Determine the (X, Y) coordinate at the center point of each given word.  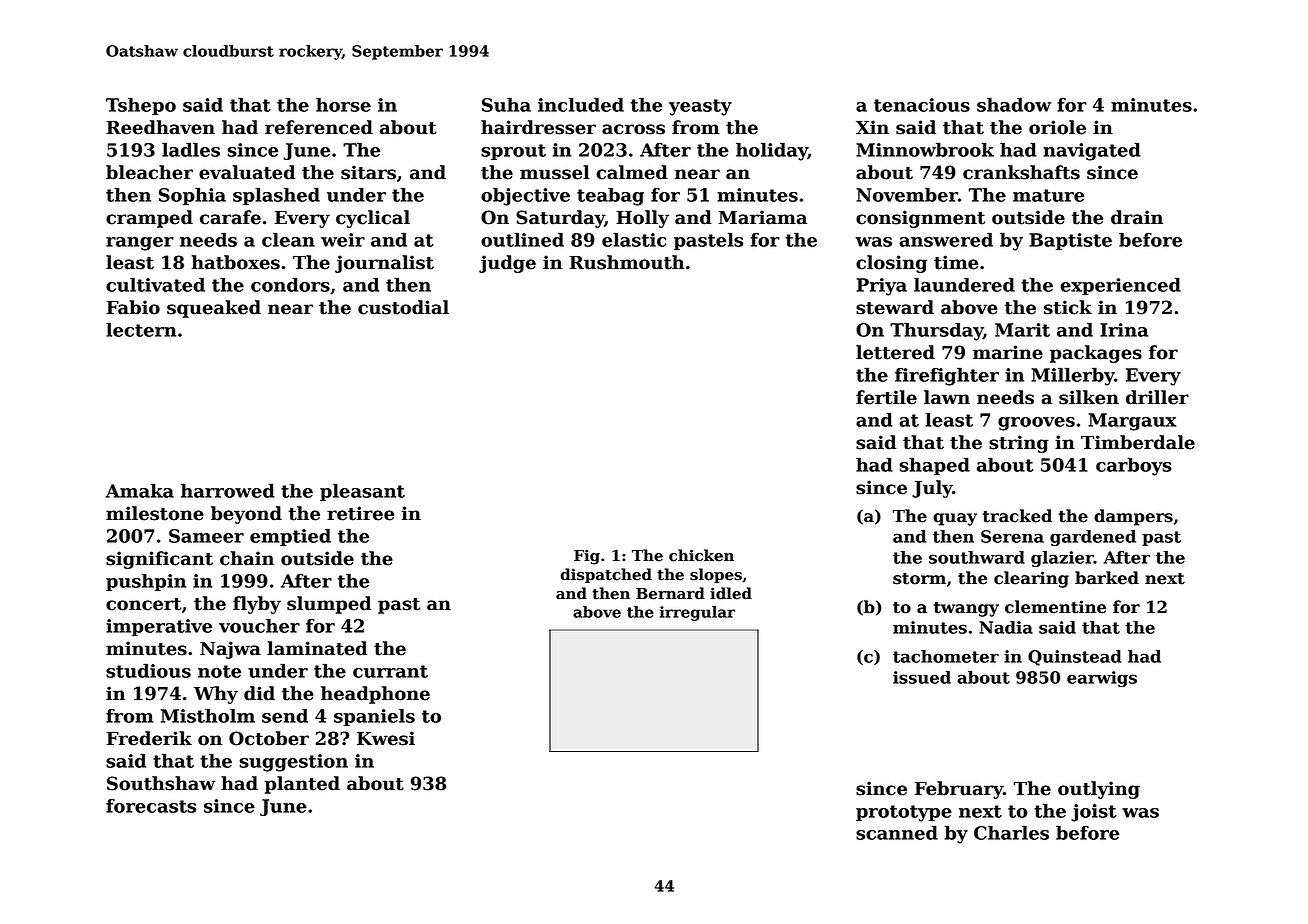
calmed (632, 172)
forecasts (151, 806)
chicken (701, 555)
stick (1068, 307)
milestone (155, 513)
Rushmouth (627, 262)
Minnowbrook (925, 150)
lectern (141, 330)
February (959, 790)
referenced (319, 127)
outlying (1099, 790)
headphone (375, 695)
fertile (886, 397)
